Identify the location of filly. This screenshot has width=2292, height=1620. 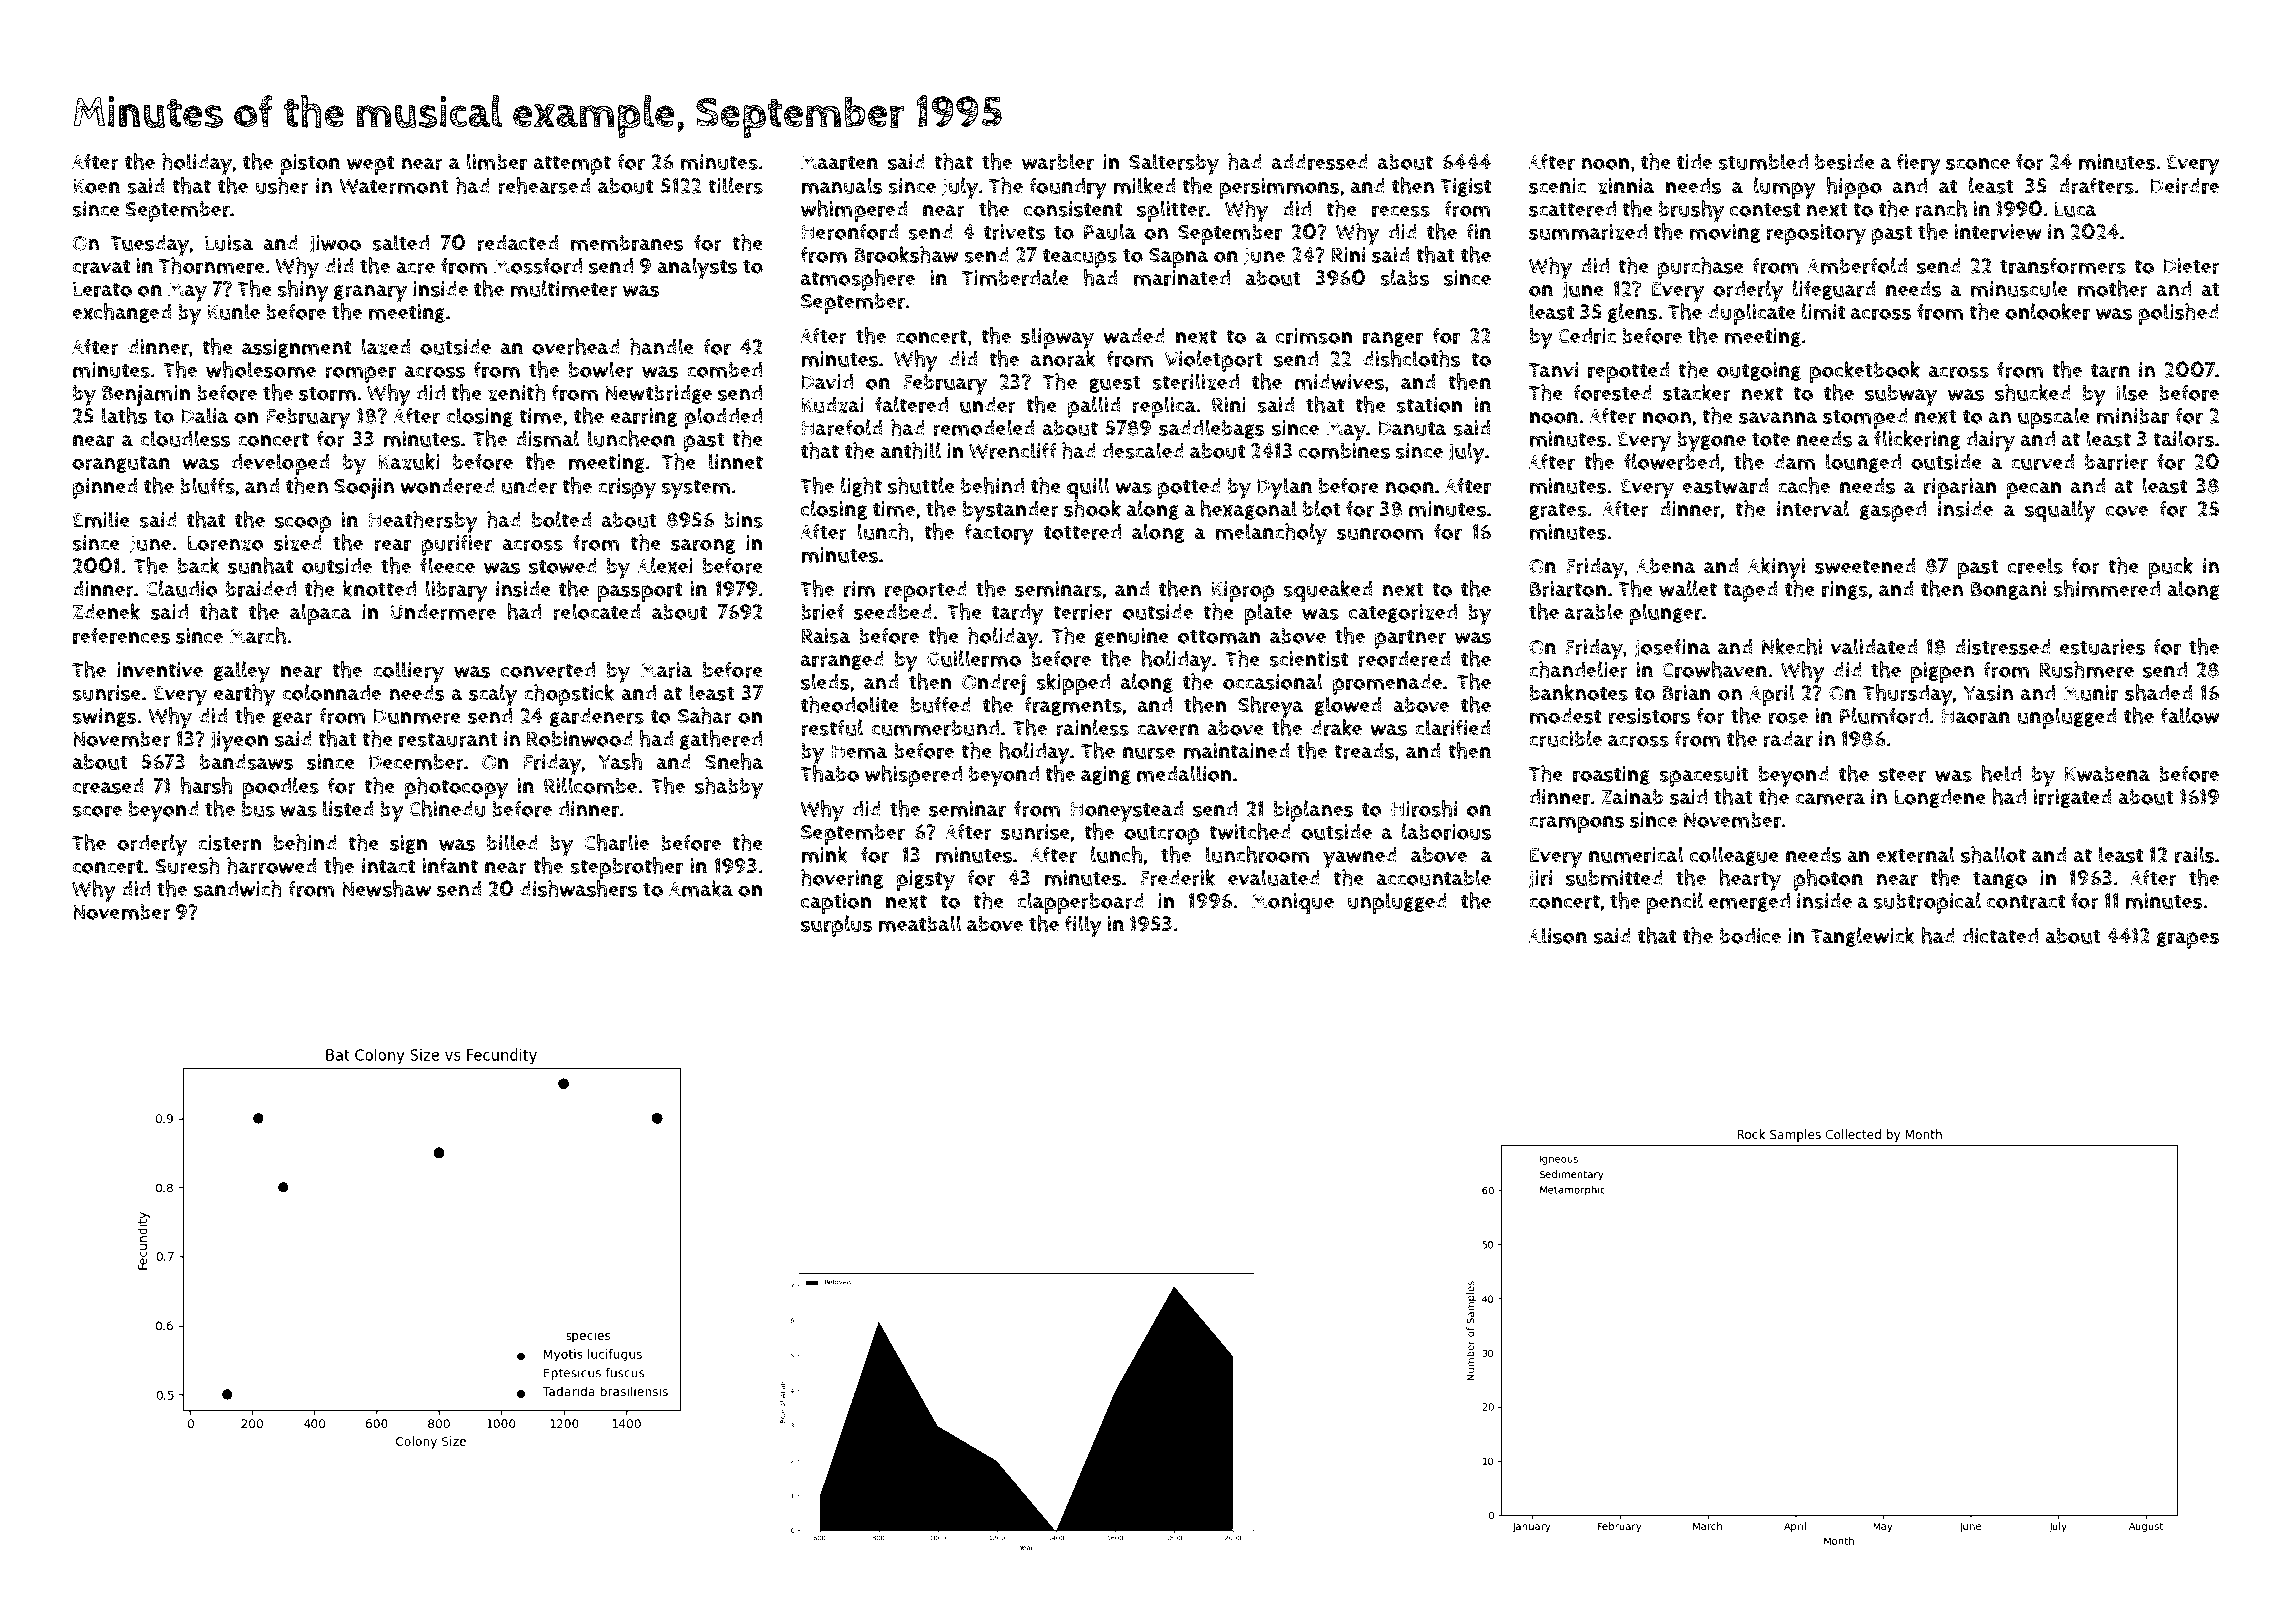
(1083, 926).
